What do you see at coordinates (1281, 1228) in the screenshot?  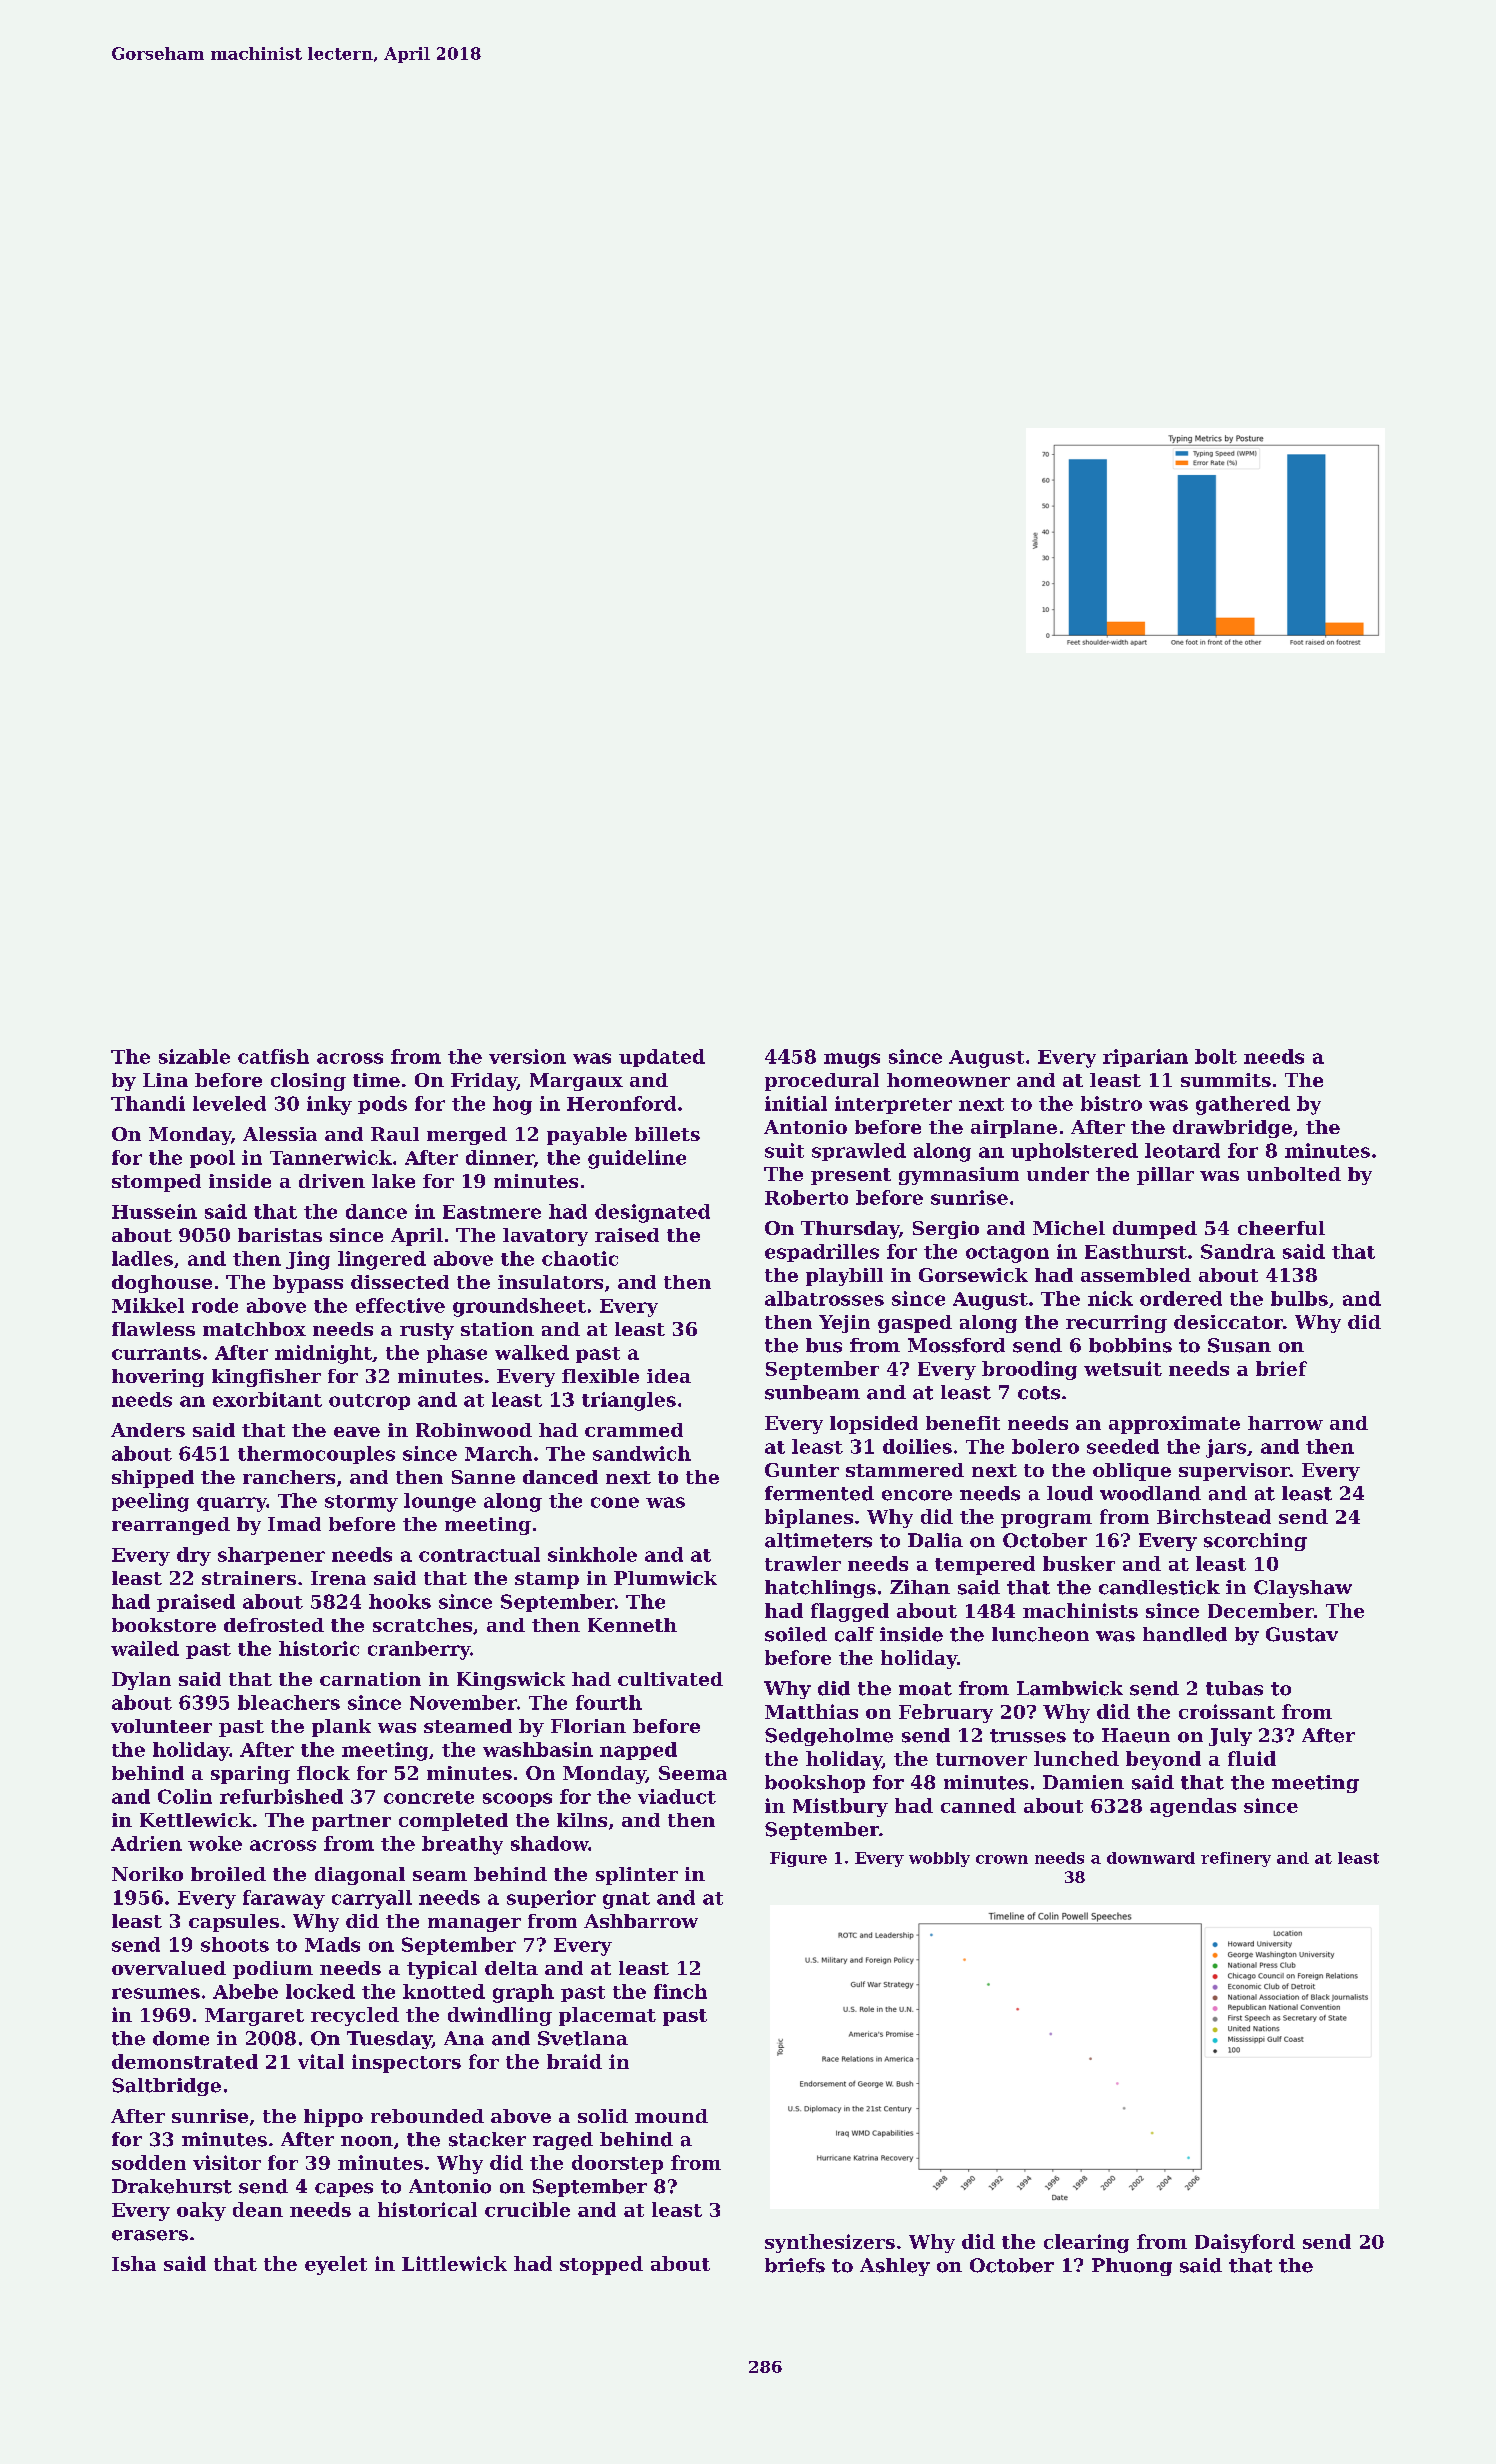 I see `cheerful` at bounding box center [1281, 1228].
